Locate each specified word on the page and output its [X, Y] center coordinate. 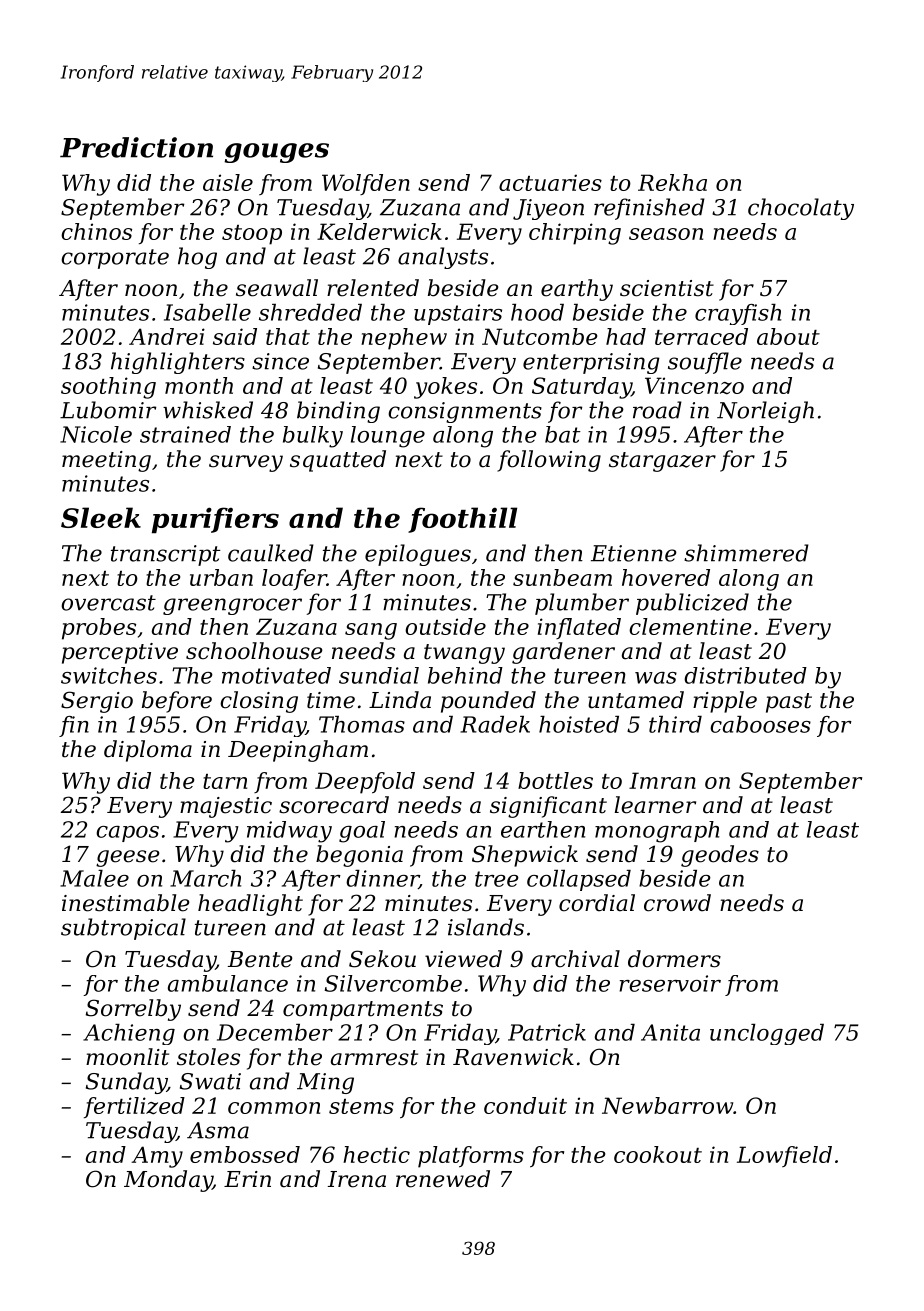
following [549, 461]
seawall [277, 288]
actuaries [550, 182]
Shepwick [525, 856]
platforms [471, 1157]
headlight [250, 905]
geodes [720, 856]
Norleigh [765, 412]
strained [185, 434]
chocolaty [801, 209]
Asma [218, 1130]
